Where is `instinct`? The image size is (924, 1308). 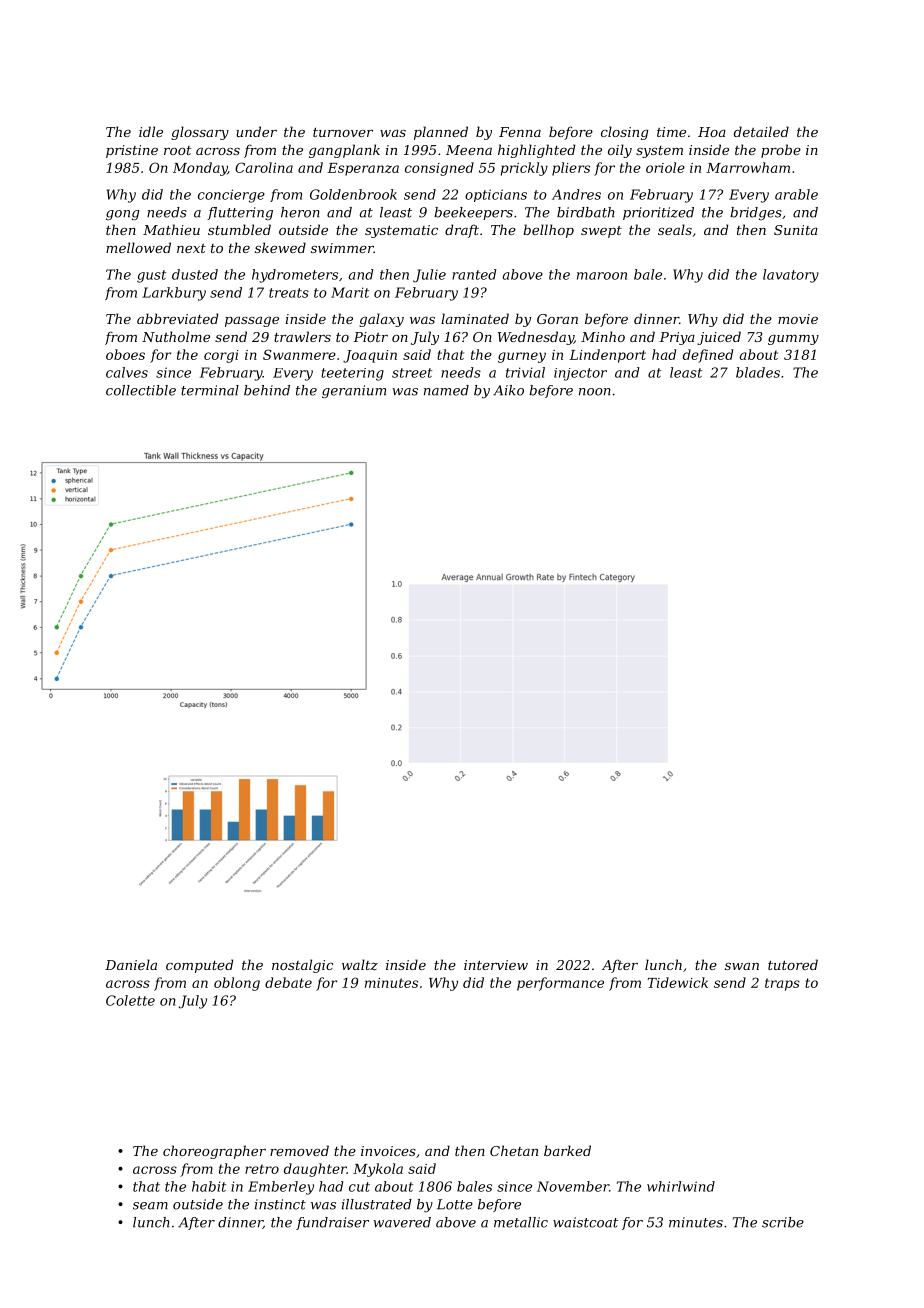
instinct is located at coordinates (280, 1204).
